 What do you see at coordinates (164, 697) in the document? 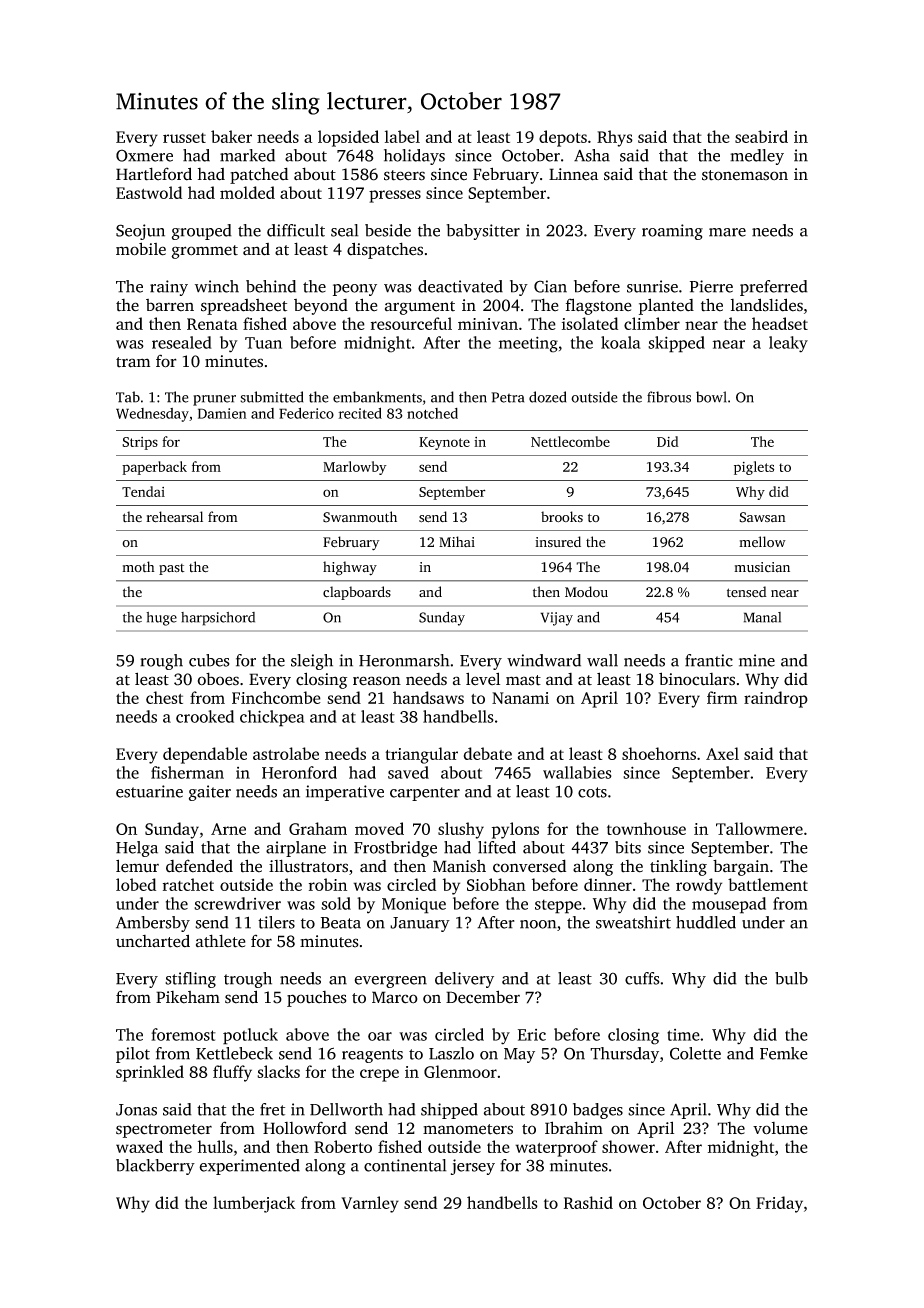
I see `chest` at bounding box center [164, 697].
